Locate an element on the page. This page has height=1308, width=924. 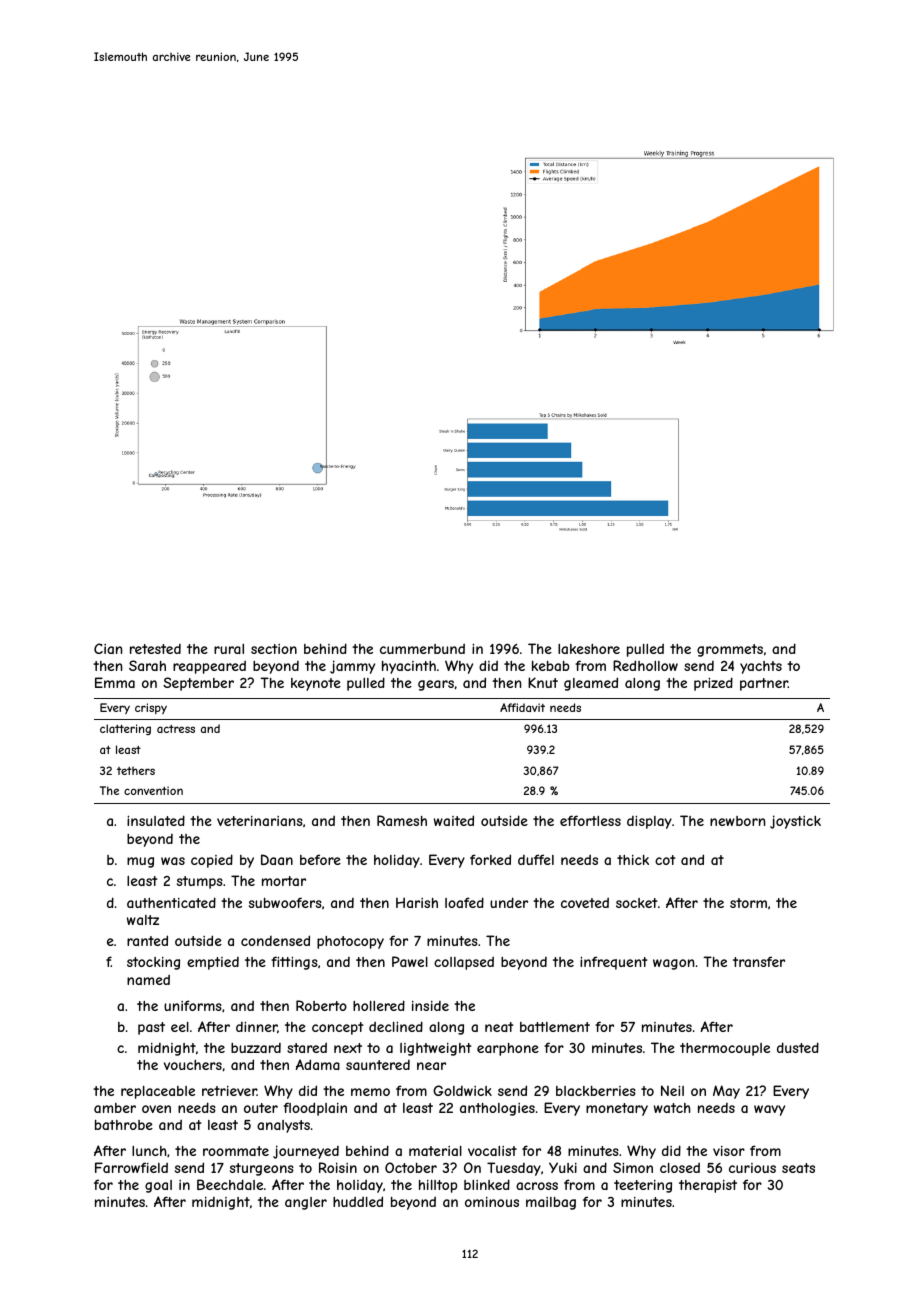
ominous is located at coordinates (492, 1202).
